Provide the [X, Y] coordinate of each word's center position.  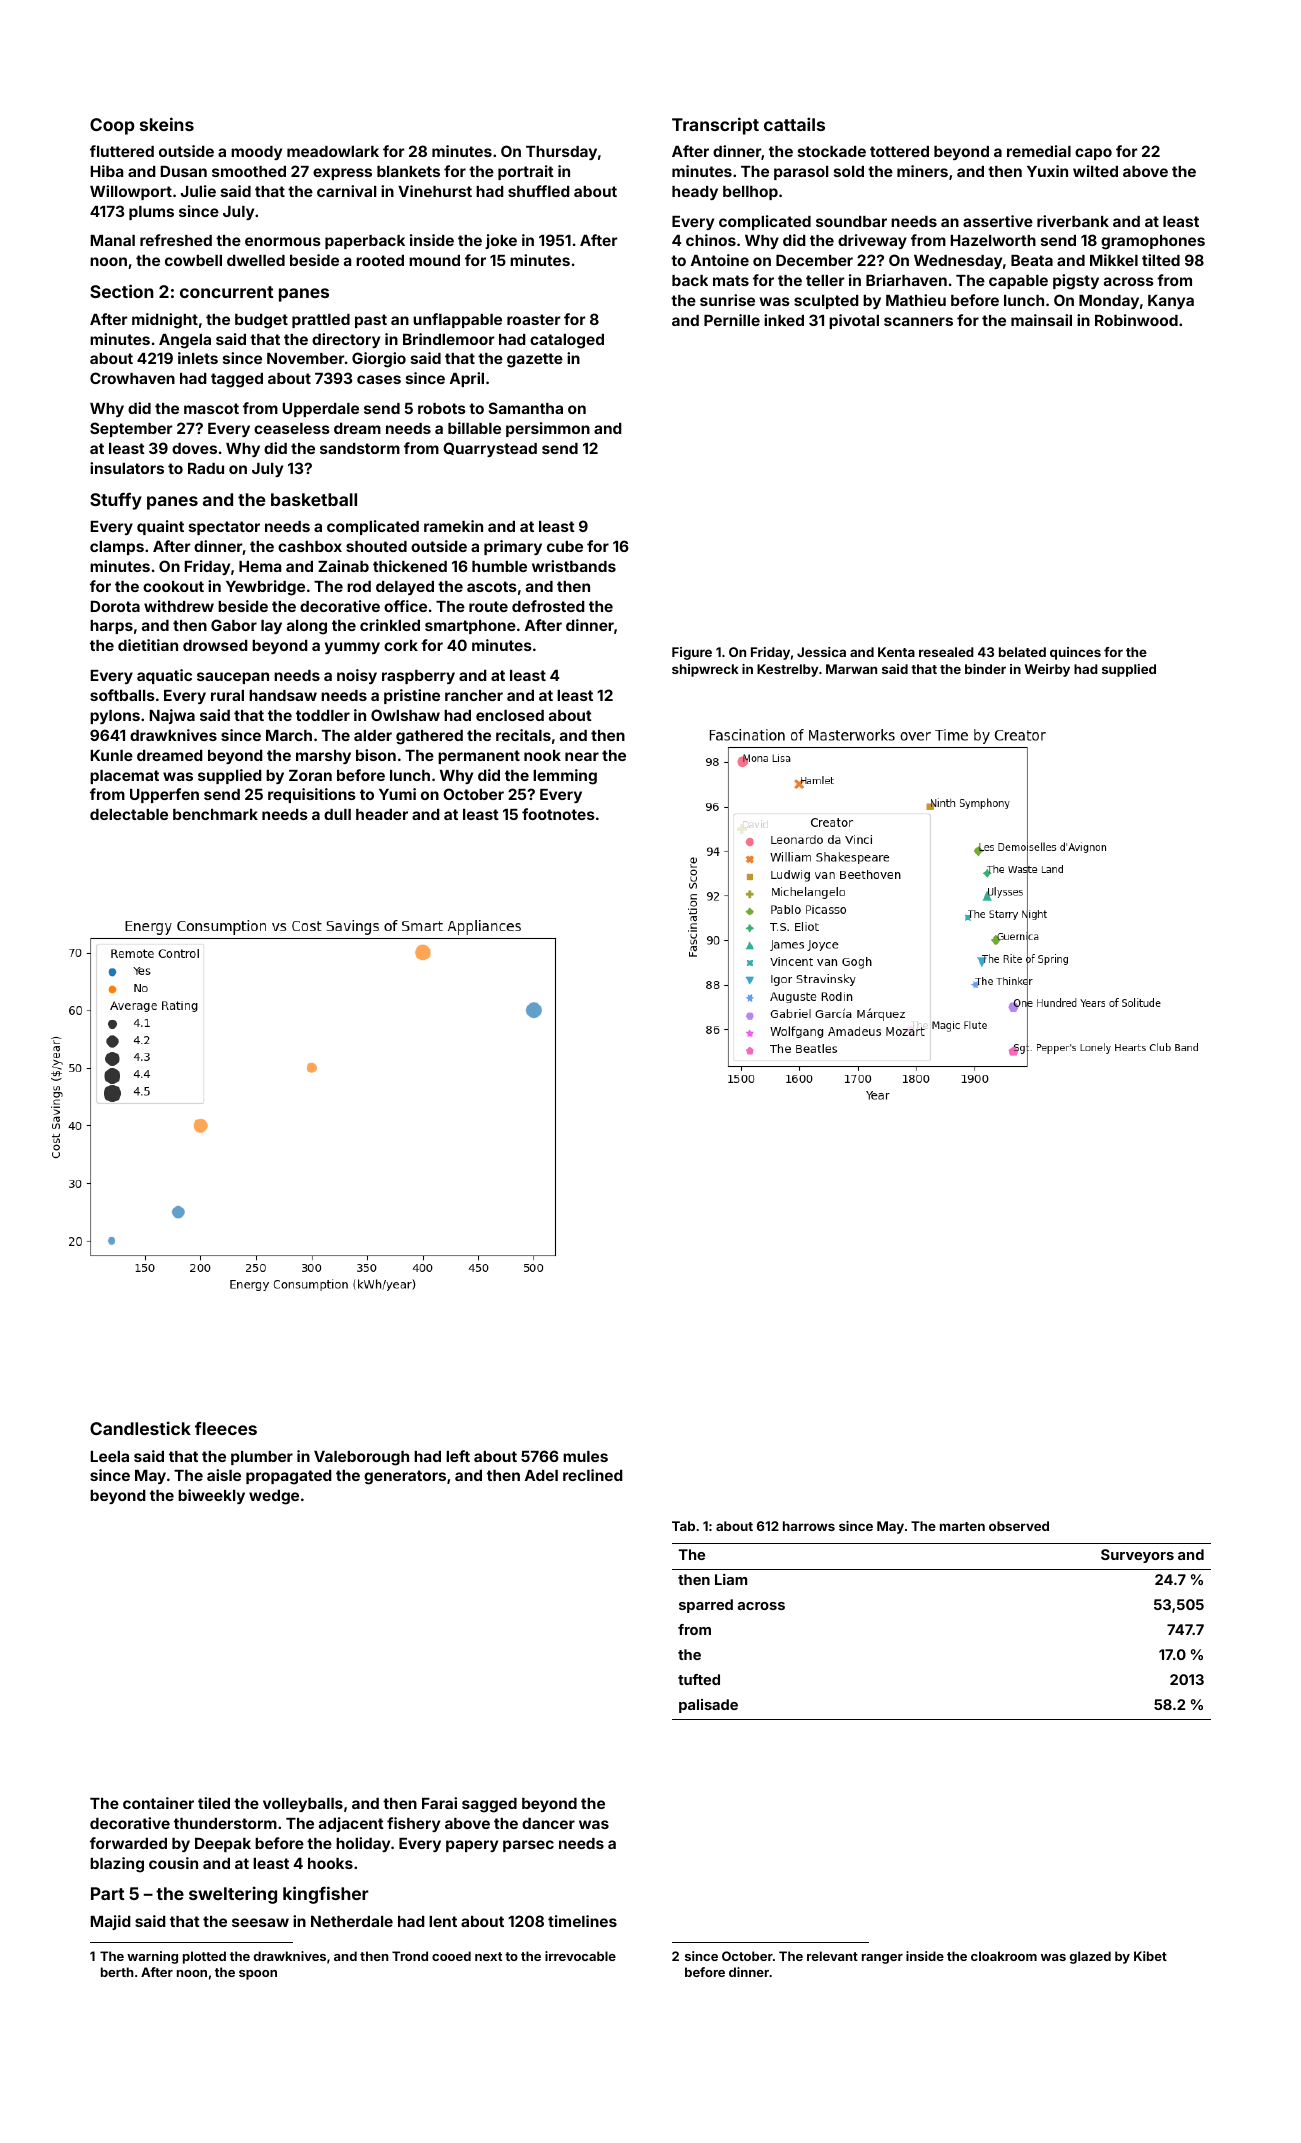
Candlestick [140, 1428]
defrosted [548, 606]
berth [117, 1972]
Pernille [732, 320]
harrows [809, 1526]
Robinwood [1136, 320]
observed [1019, 1526]
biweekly [211, 1496]
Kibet [1150, 1956]
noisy [357, 676]
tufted [699, 1679]
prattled [321, 321]
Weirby [1047, 670]
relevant [832, 1956]
